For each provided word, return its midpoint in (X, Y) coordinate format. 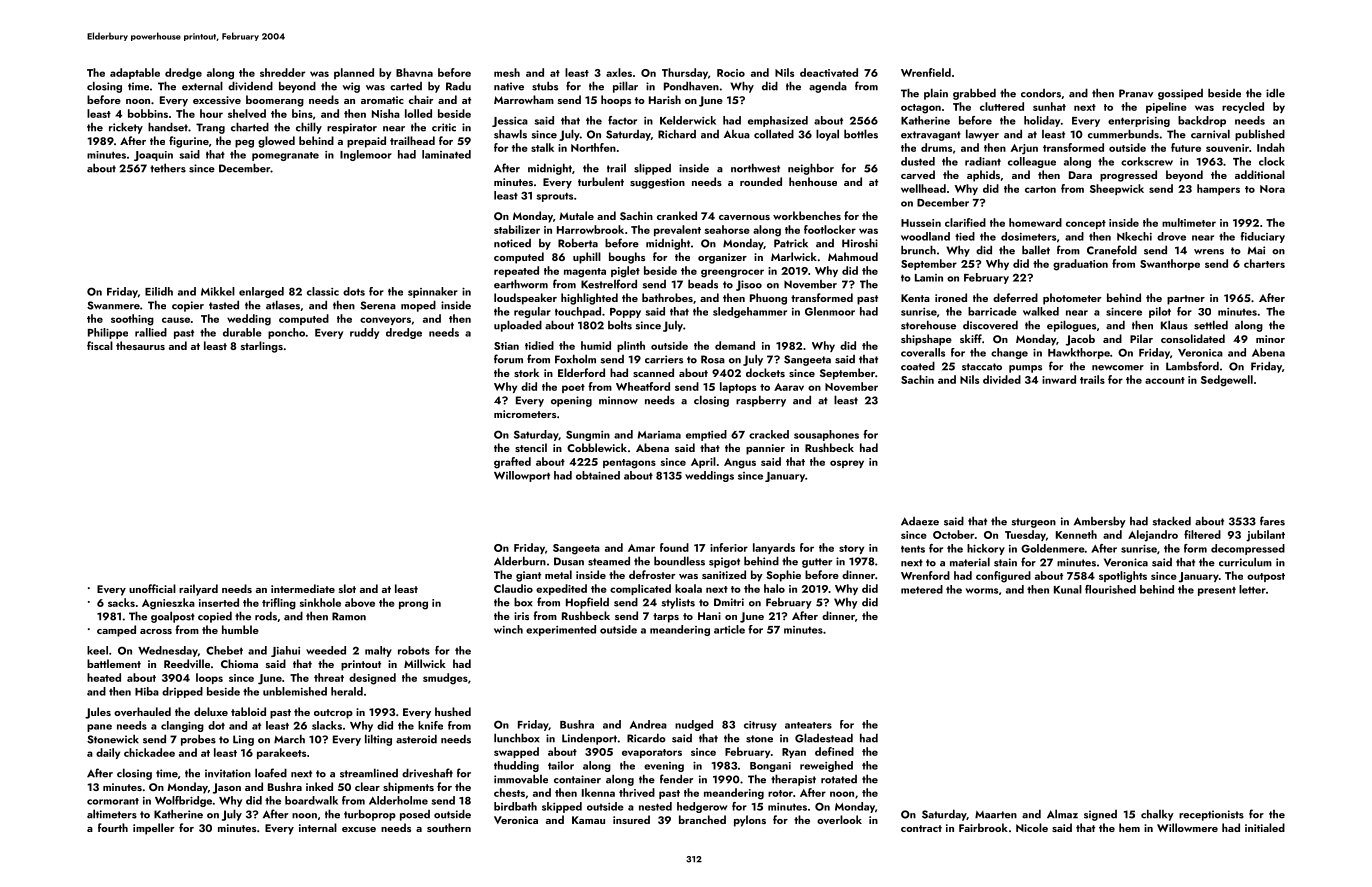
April (703, 462)
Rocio (731, 73)
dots (354, 291)
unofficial (152, 588)
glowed (276, 142)
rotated (839, 779)
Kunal (1068, 589)
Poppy (625, 313)
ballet (1036, 250)
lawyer (982, 135)
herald (347, 691)
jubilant (1265, 536)
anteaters (808, 725)
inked (319, 786)
